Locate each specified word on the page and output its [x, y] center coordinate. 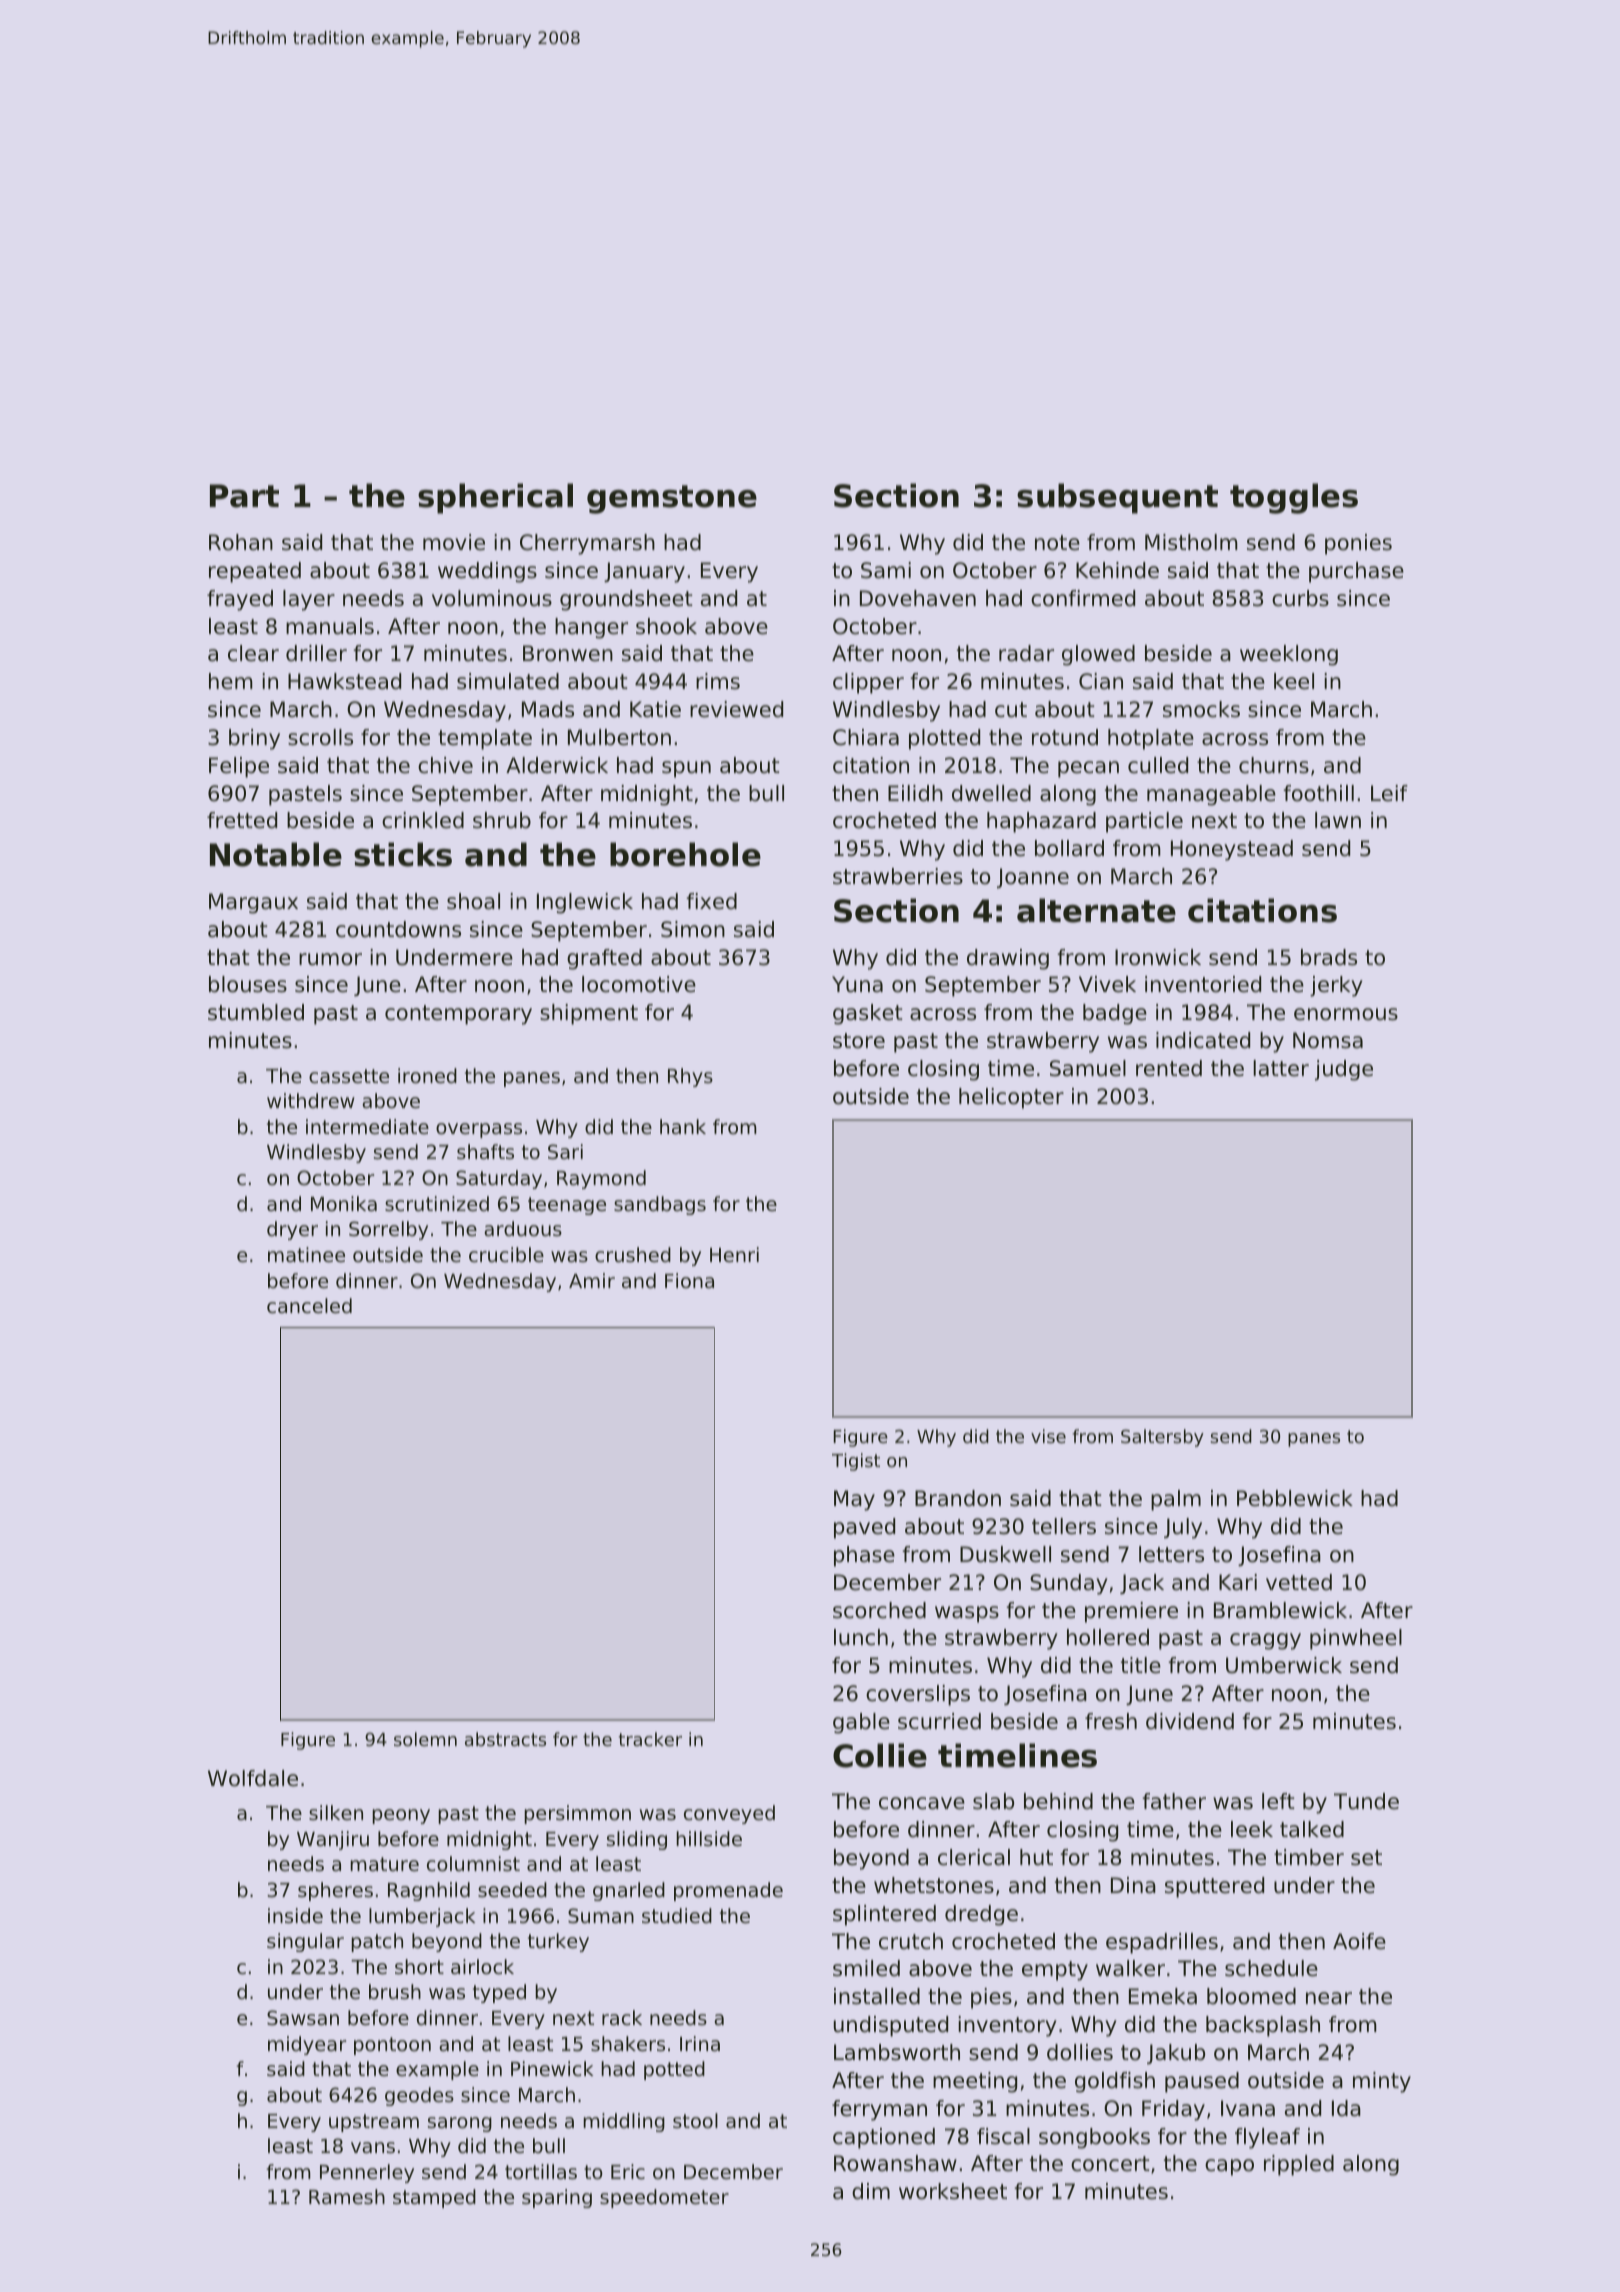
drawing [1008, 959]
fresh [1111, 1721]
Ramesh [347, 2196]
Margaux [253, 903]
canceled [309, 1305]
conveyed [729, 1814]
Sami [886, 570]
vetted [1299, 1582]
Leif [1389, 793]
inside [295, 1915]
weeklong [1289, 655]
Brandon [958, 1498]
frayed [240, 600]
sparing [557, 2198]
